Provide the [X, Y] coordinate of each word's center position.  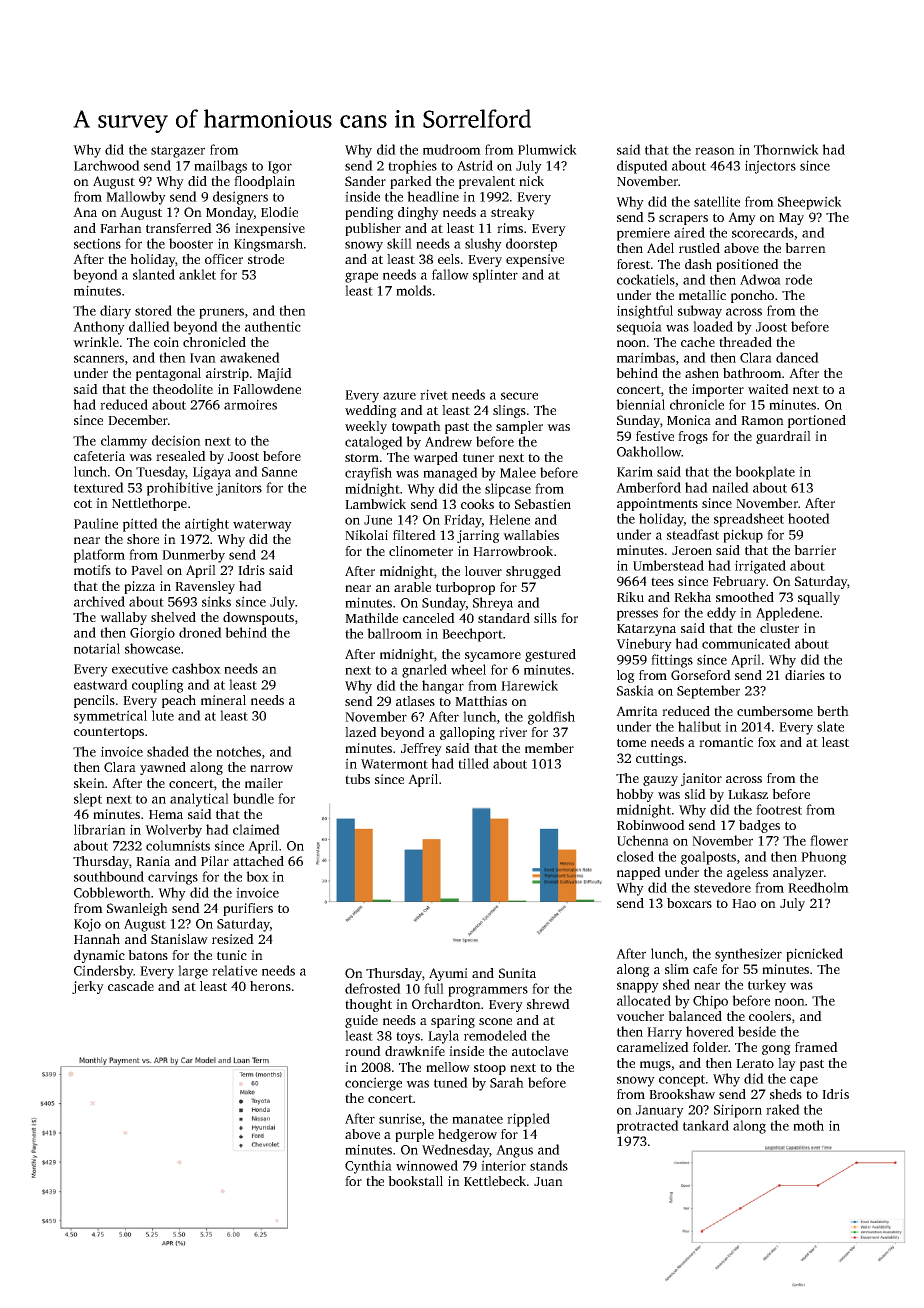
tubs [357, 779]
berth [833, 711]
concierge [373, 1084]
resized [233, 939]
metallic [702, 295]
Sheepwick [810, 203]
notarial [97, 648]
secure [519, 396]
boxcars [689, 903]
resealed [181, 456]
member [549, 748]
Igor [280, 167]
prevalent [487, 182]
